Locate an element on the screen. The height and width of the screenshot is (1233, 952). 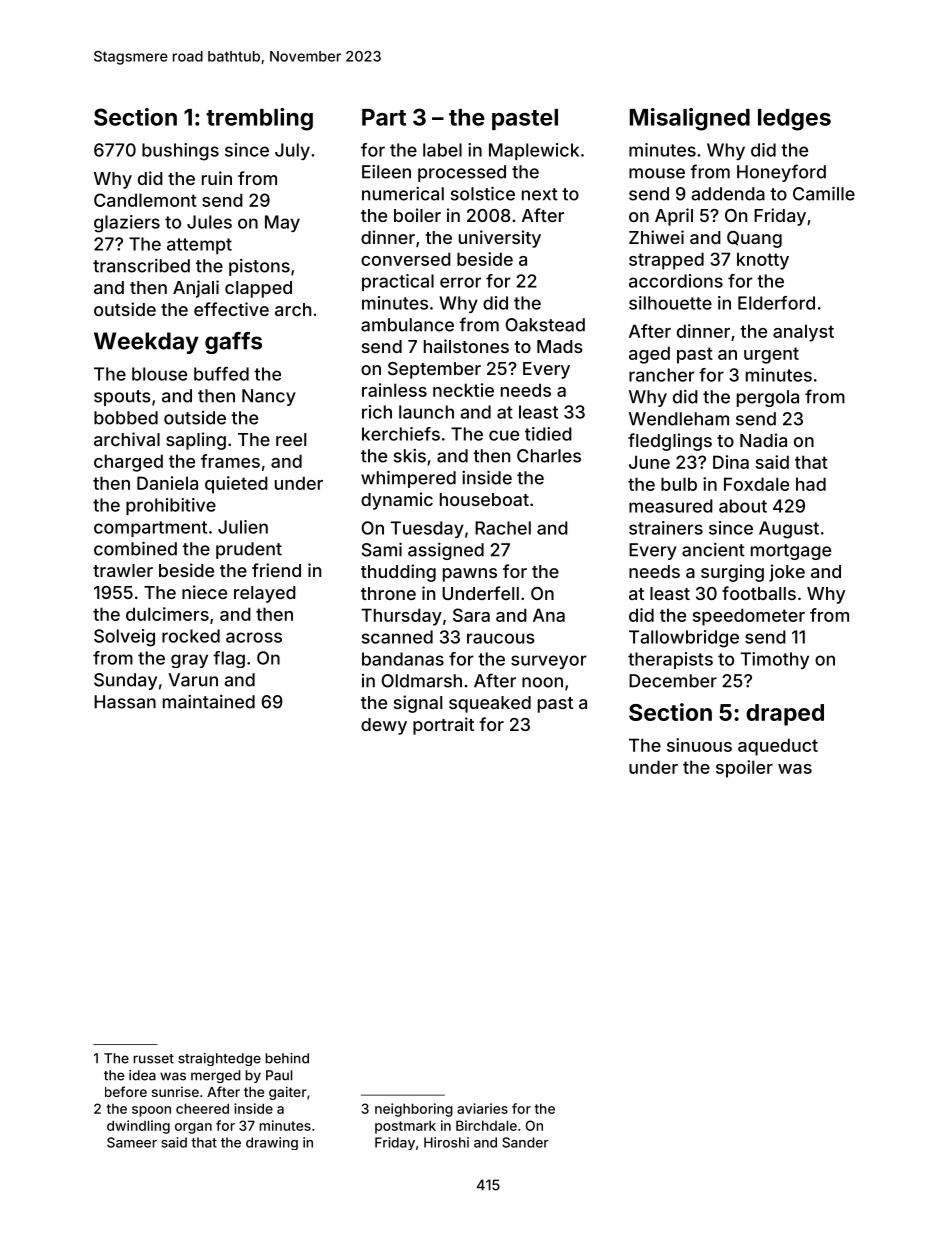
clapped is located at coordinates (258, 289).
